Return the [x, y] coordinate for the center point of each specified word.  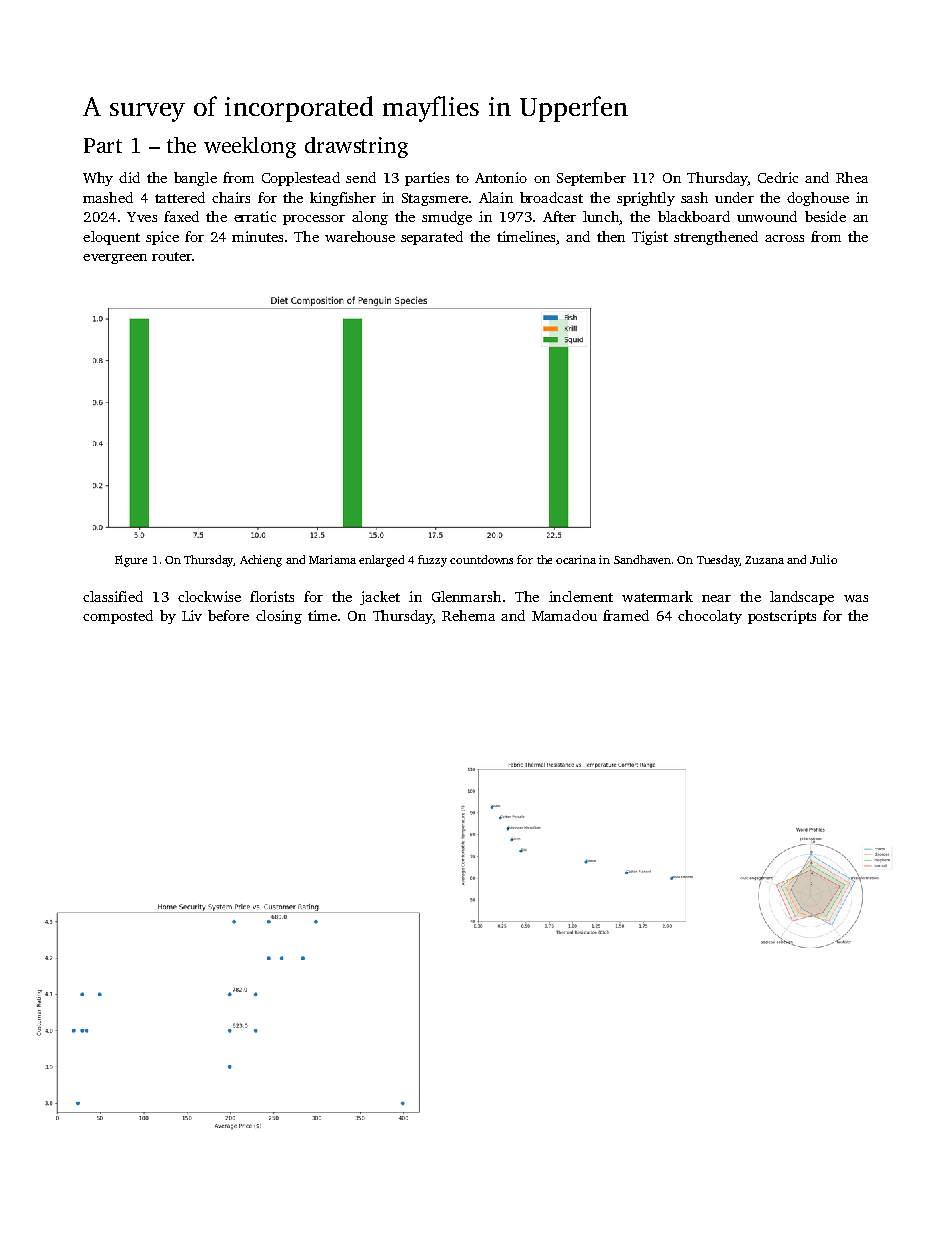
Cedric [778, 177]
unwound [767, 216]
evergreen [115, 259]
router [172, 256]
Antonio [501, 177]
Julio [823, 559]
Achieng [261, 561]
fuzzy [432, 561]
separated [432, 238]
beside [825, 216]
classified [113, 596]
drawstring [356, 147]
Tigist [650, 238]
